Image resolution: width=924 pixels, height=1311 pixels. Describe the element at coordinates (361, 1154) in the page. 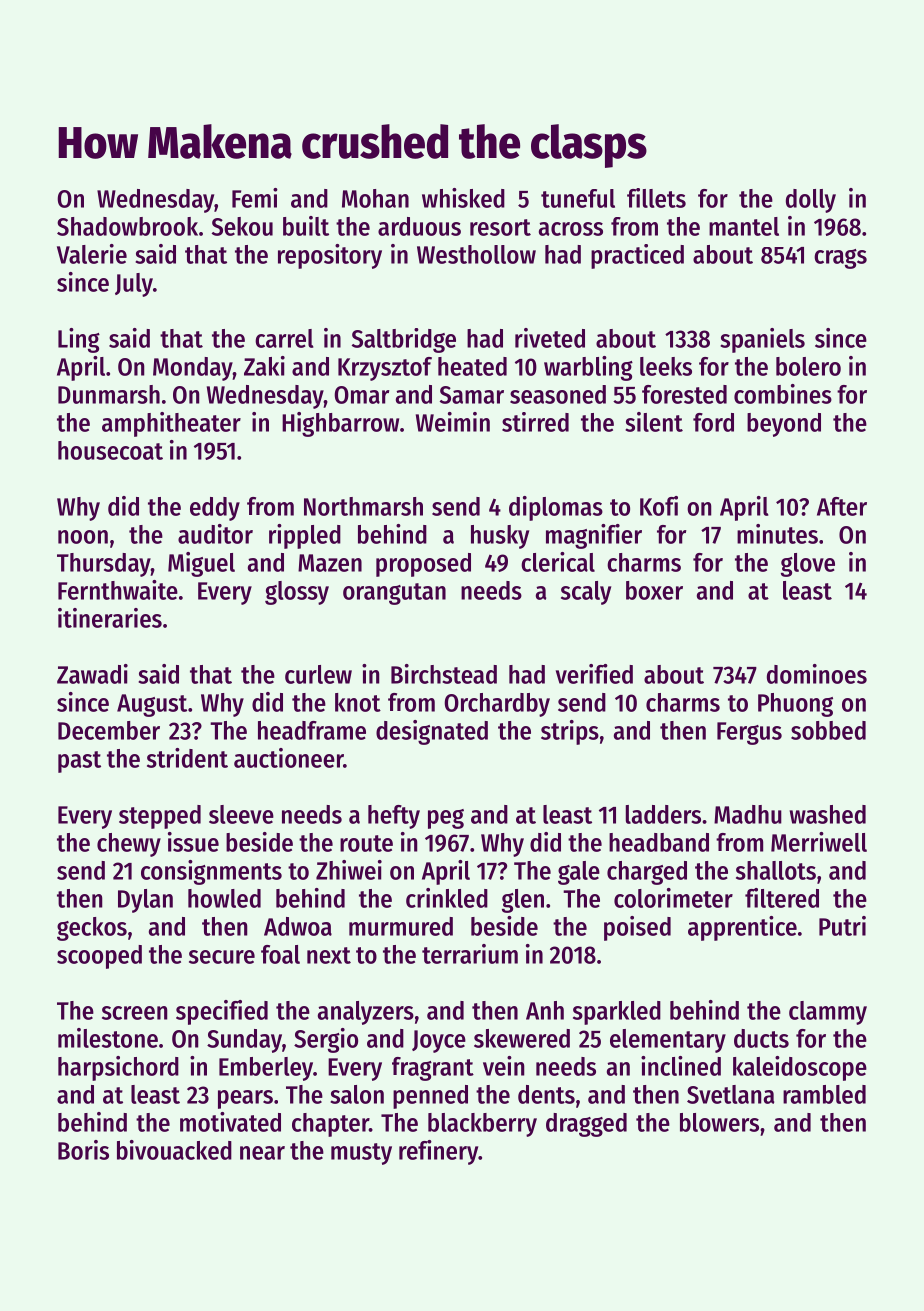

I see `musty` at that location.
